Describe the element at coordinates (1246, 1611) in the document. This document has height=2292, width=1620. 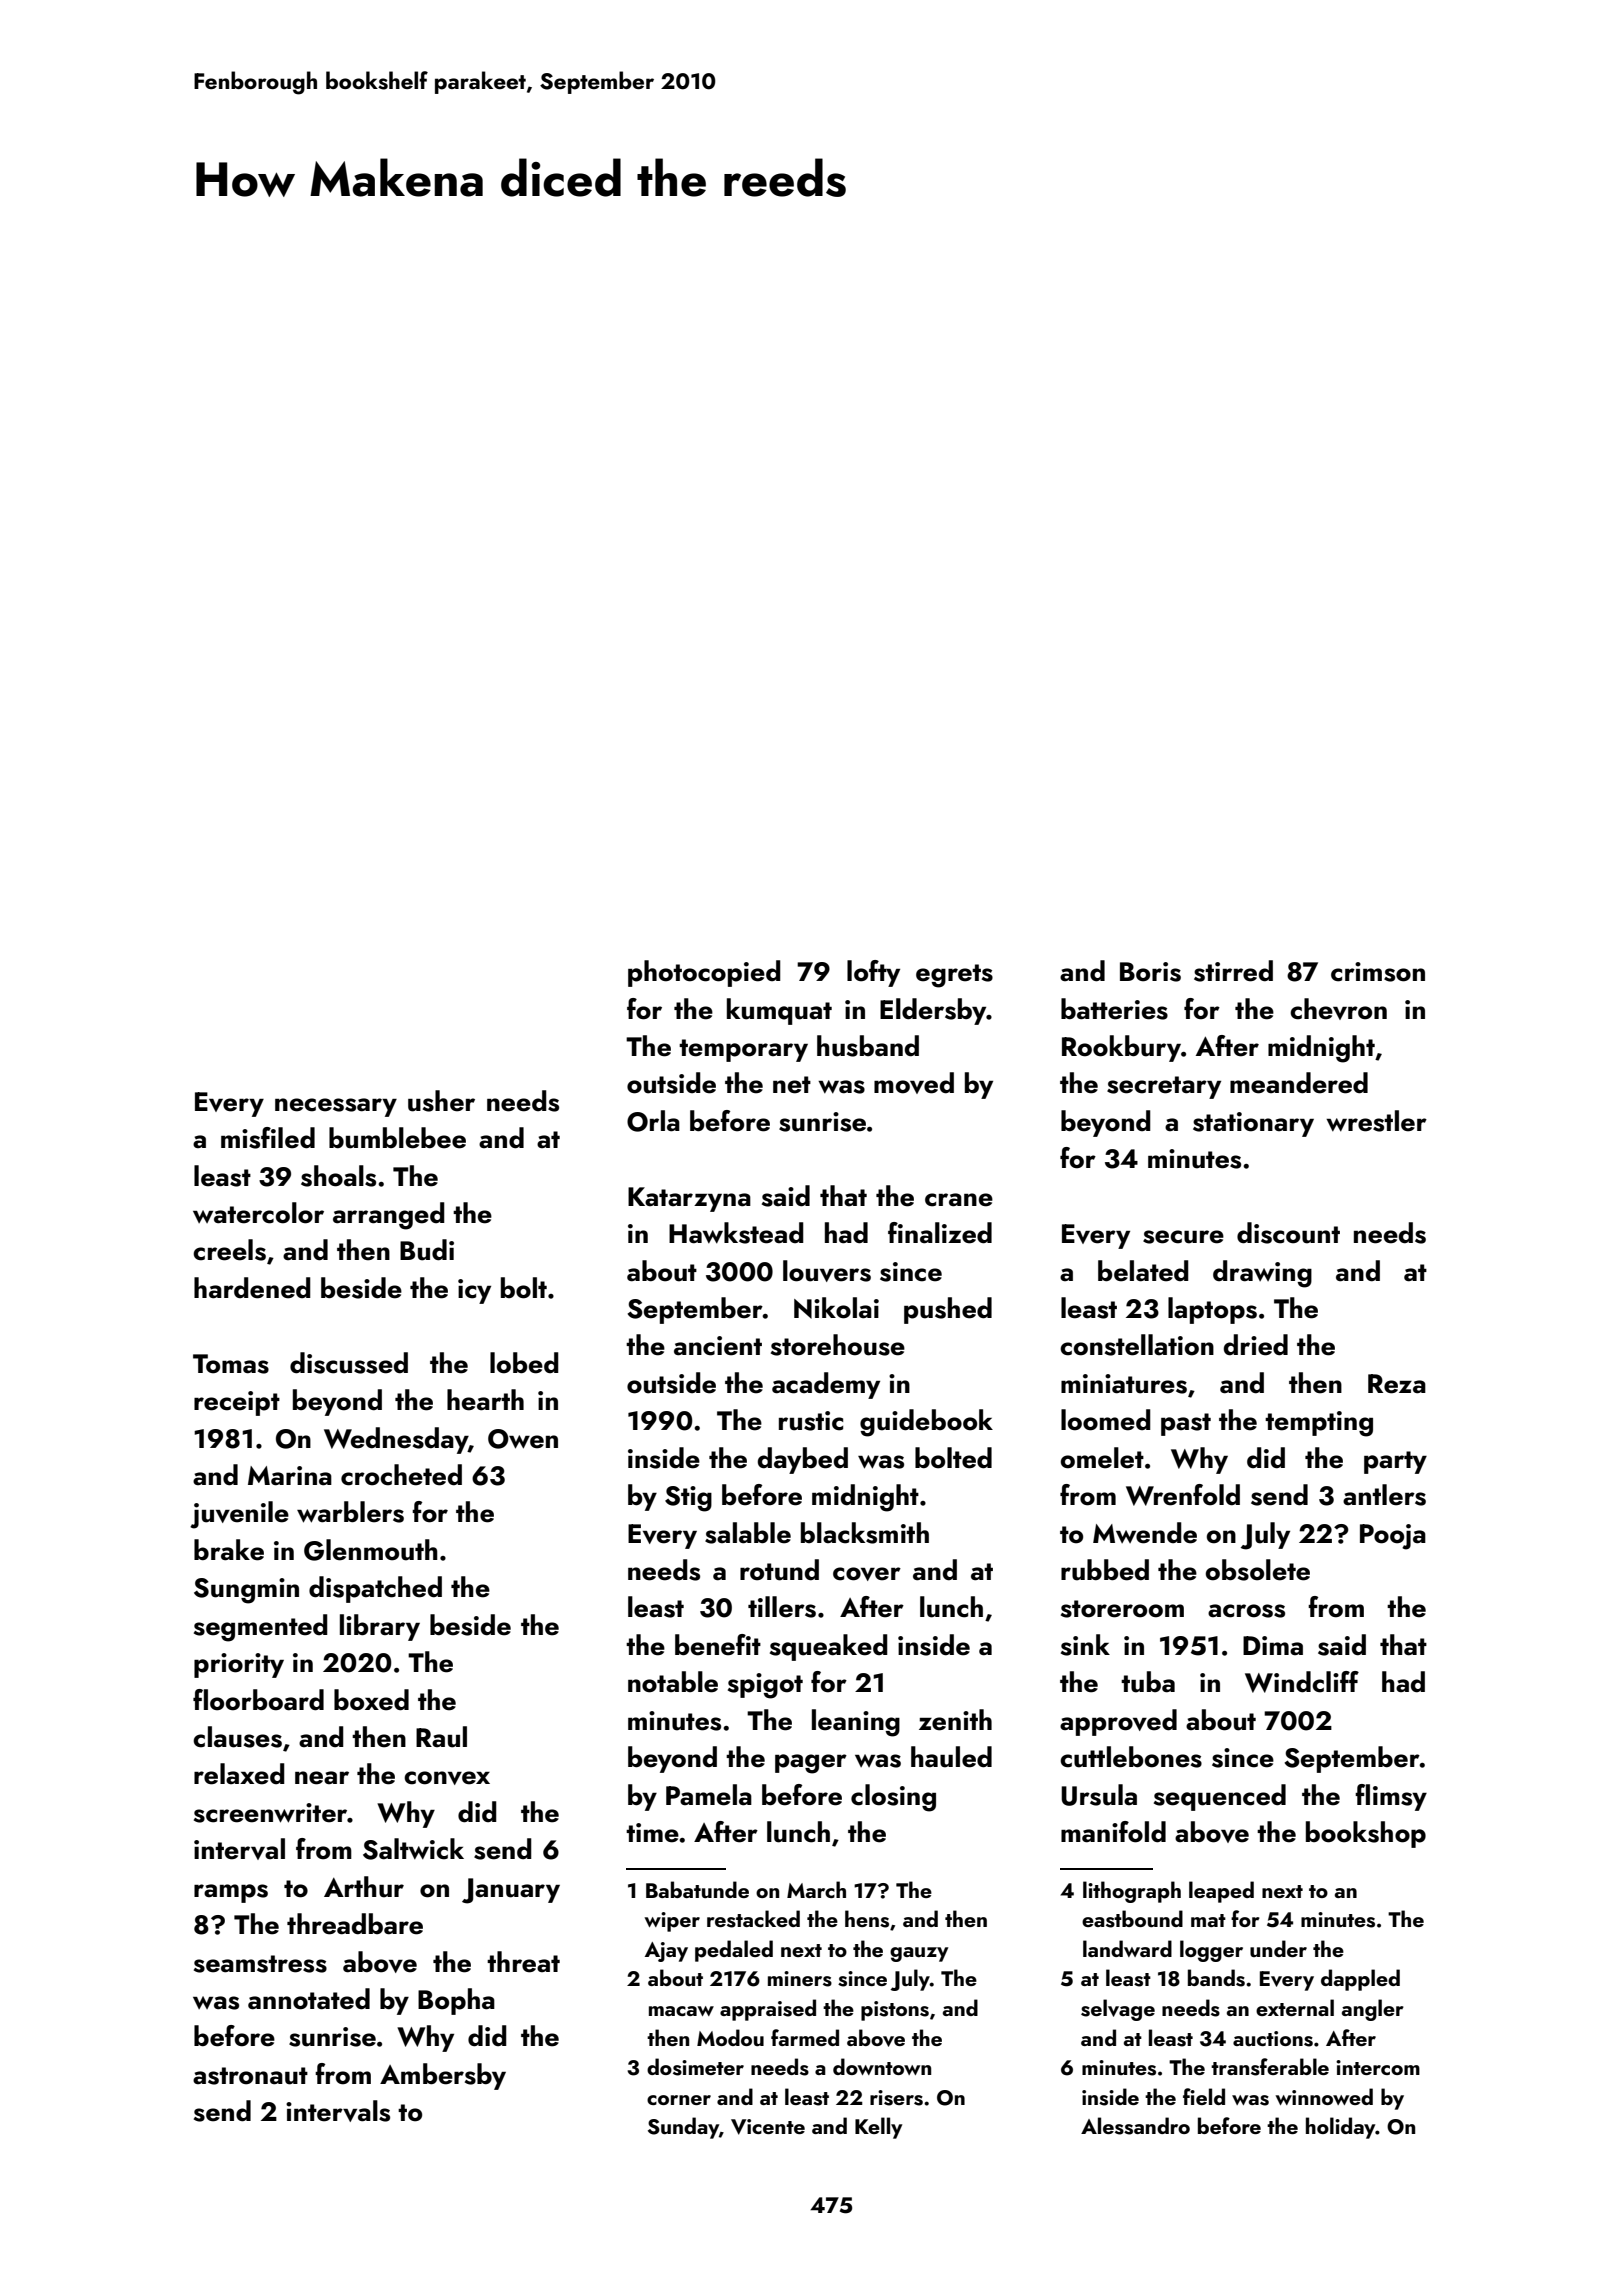
I see `across` at that location.
